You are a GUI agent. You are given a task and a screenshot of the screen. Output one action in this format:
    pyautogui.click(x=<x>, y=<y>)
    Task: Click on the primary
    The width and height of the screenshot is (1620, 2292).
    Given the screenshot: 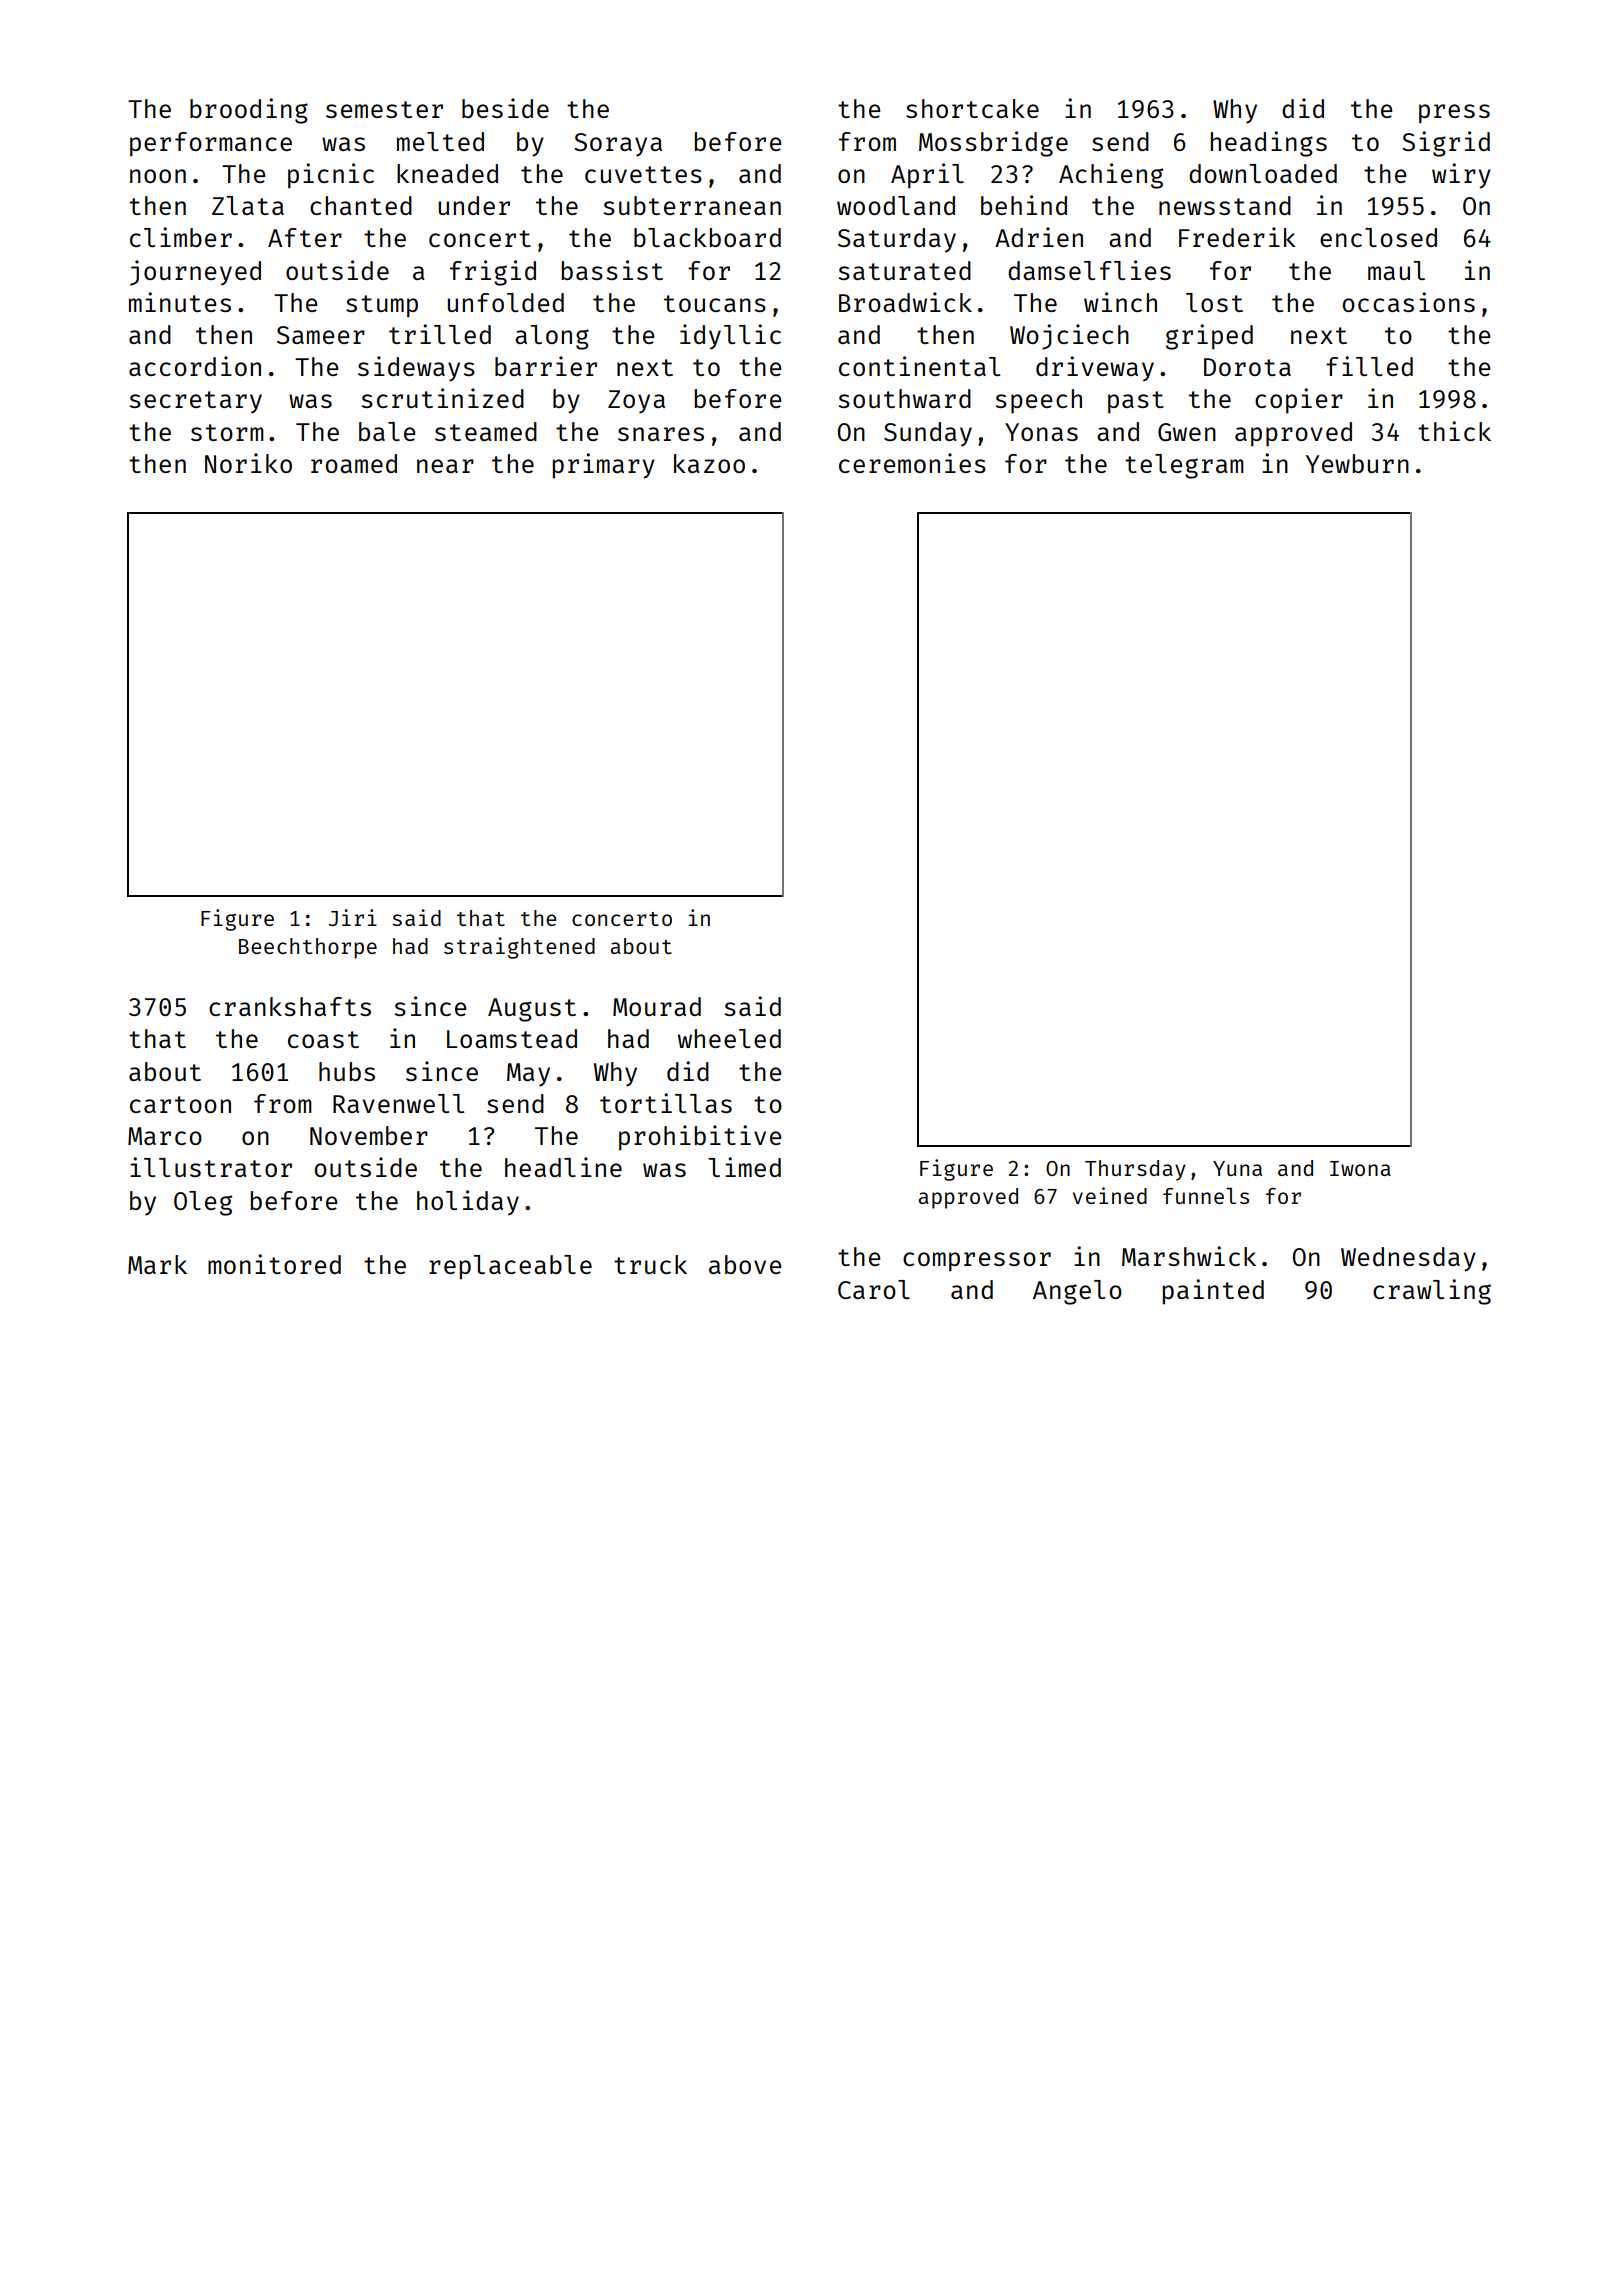 What is the action you would take?
    pyautogui.click(x=604, y=466)
